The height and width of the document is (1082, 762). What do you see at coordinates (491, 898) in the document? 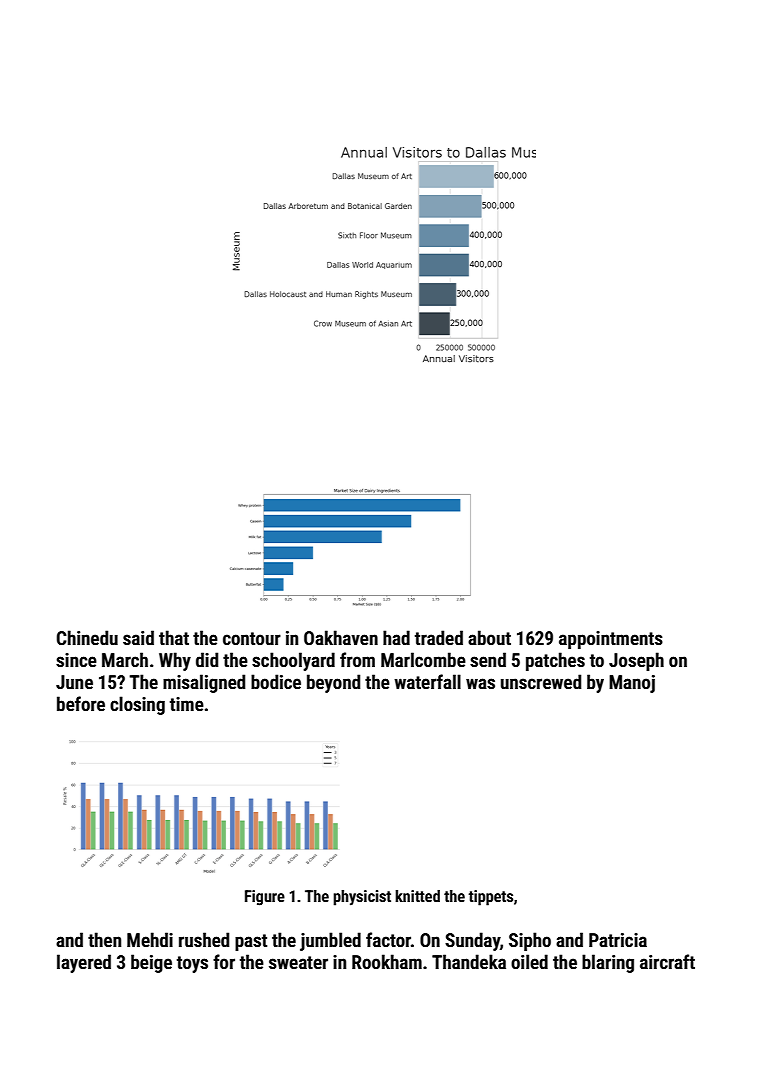
I see `tippets` at bounding box center [491, 898].
